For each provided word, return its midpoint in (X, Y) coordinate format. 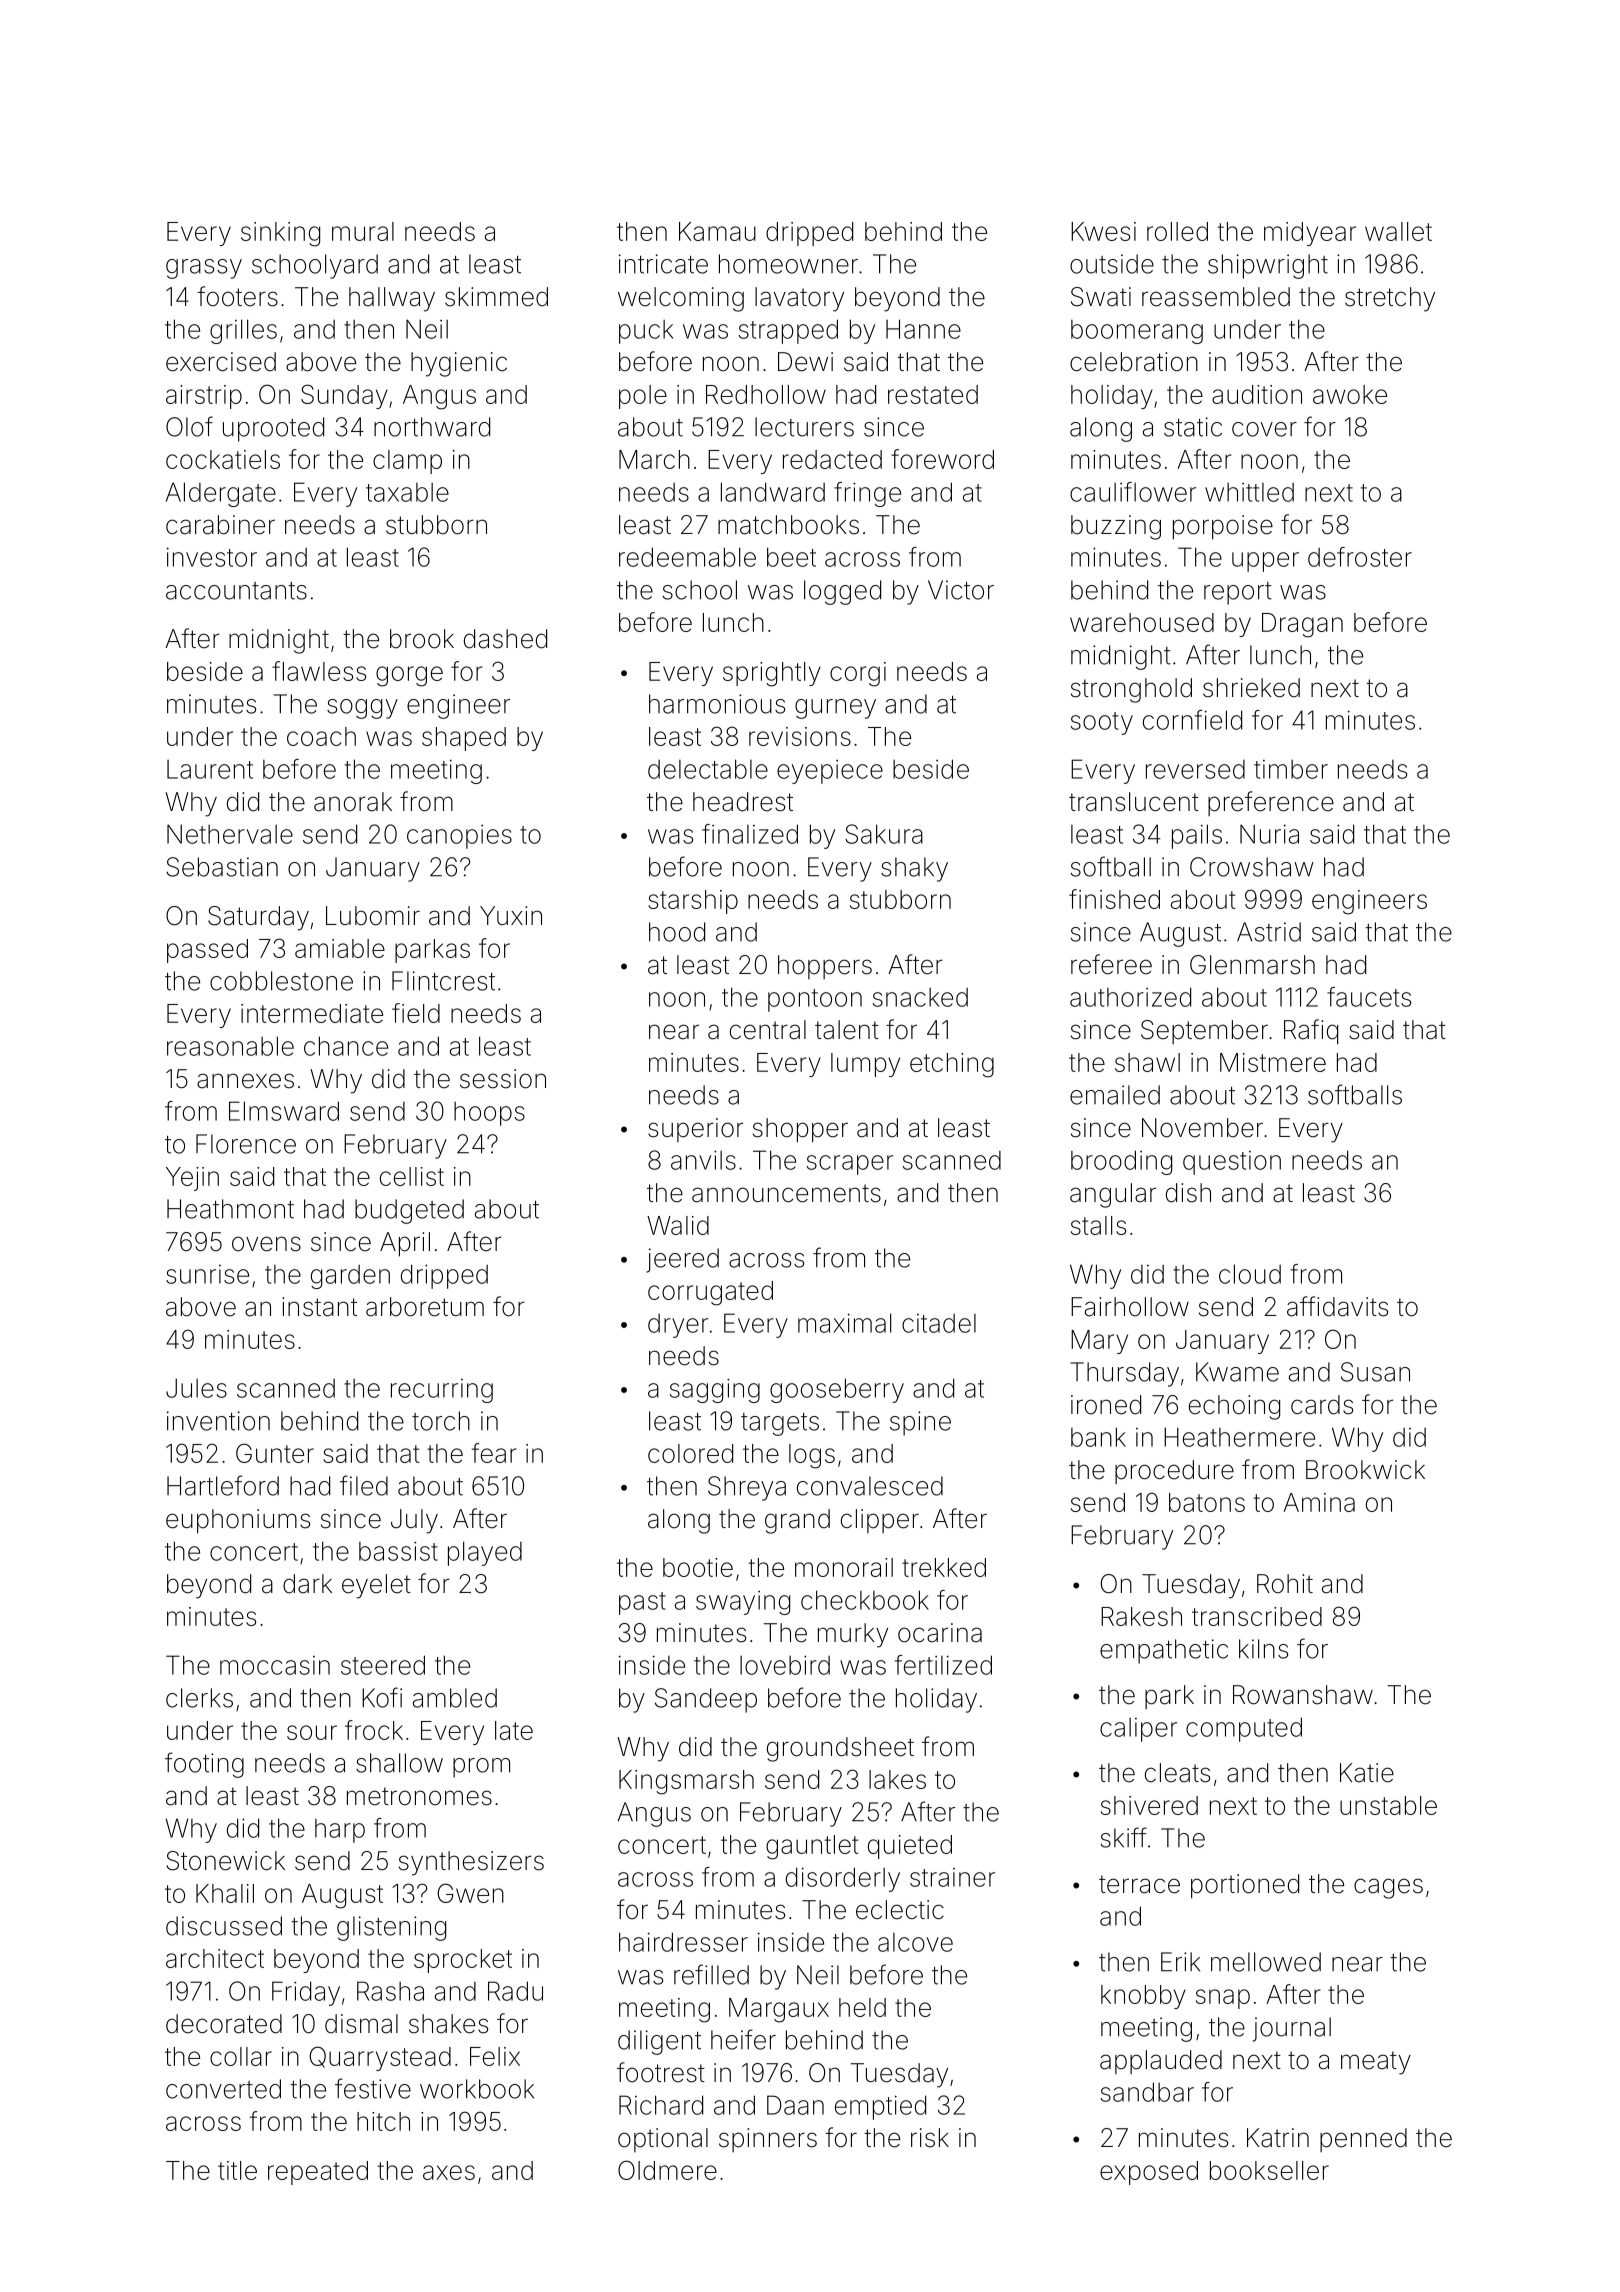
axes (449, 2172)
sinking (280, 234)
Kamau (717, 231)
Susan (1375, 1372)
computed (1244, 1729)
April (405, 1244)
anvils (703, 1160)
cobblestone (281, 981)
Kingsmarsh (686, 1782)
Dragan (1302, 625)
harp (340, 1831)
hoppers (825, 967)
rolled (1177, 231)
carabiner (220, 525)
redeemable (687, 557)
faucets (1369, 997)
